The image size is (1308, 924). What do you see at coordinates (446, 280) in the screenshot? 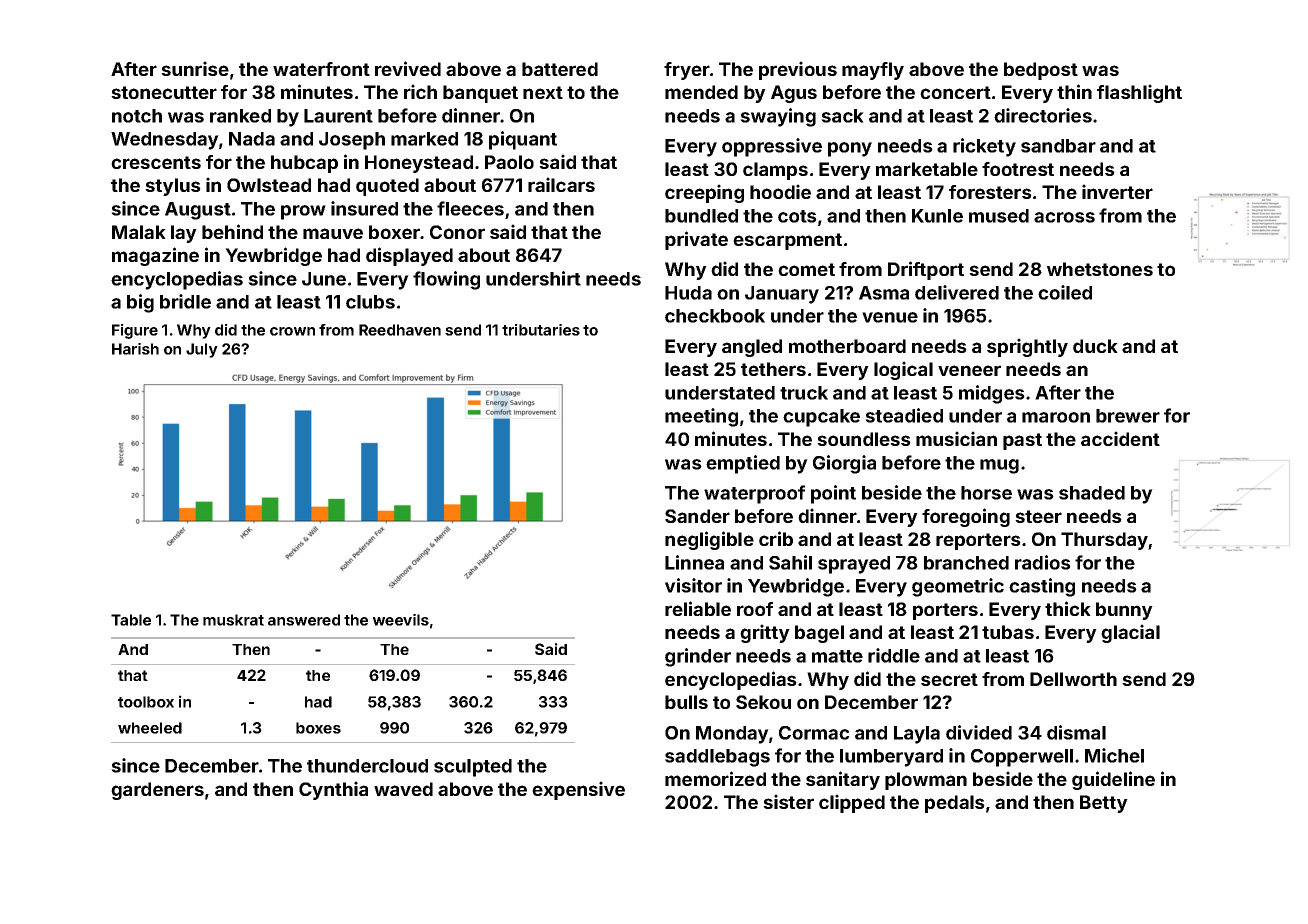
I see `flowing` at bounding box center [446, 280].
